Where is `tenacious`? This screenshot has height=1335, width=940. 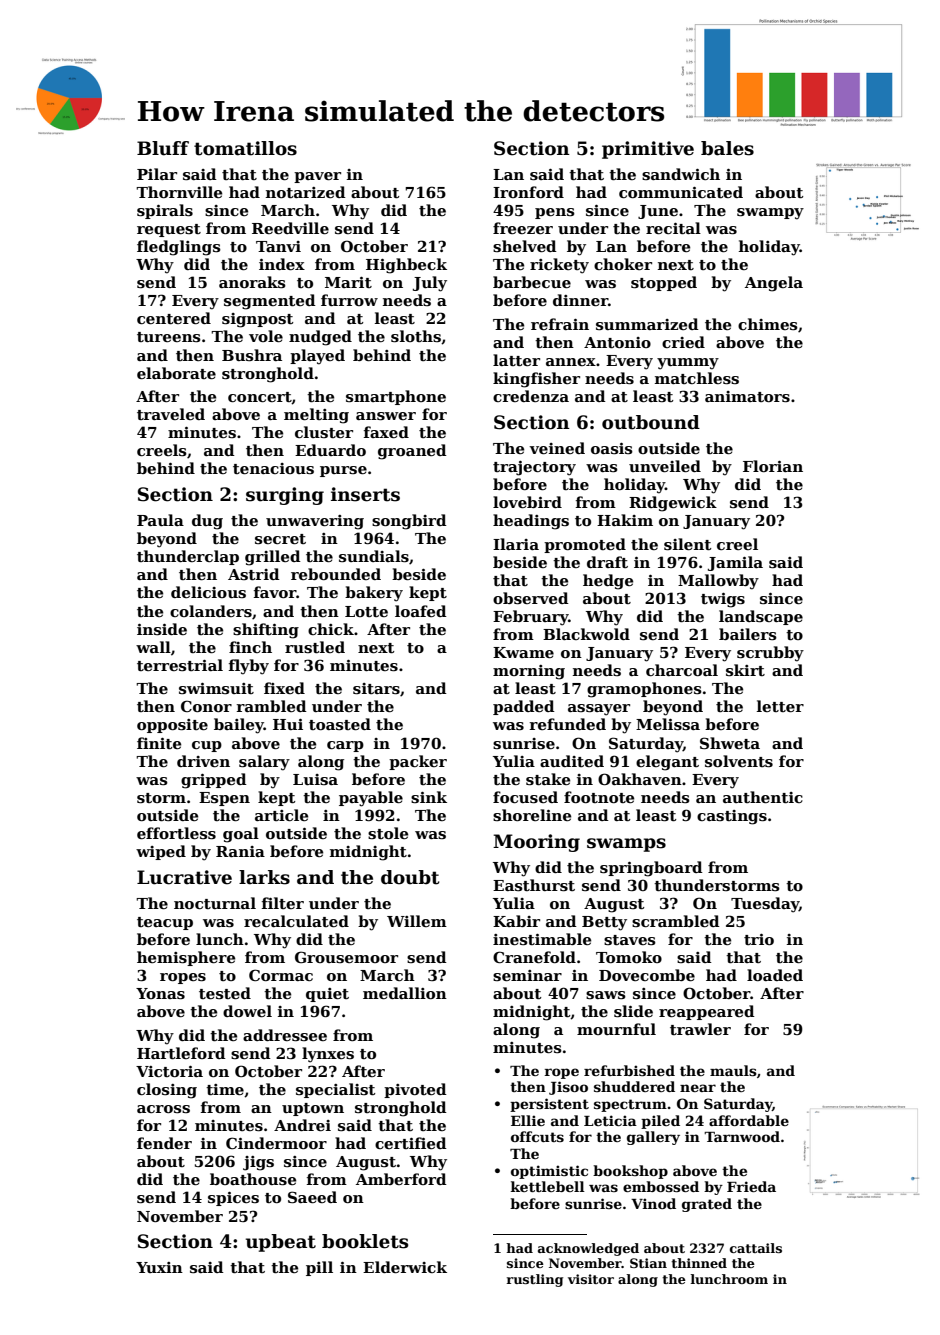 tenacious is located at coordinates (273, 468).
